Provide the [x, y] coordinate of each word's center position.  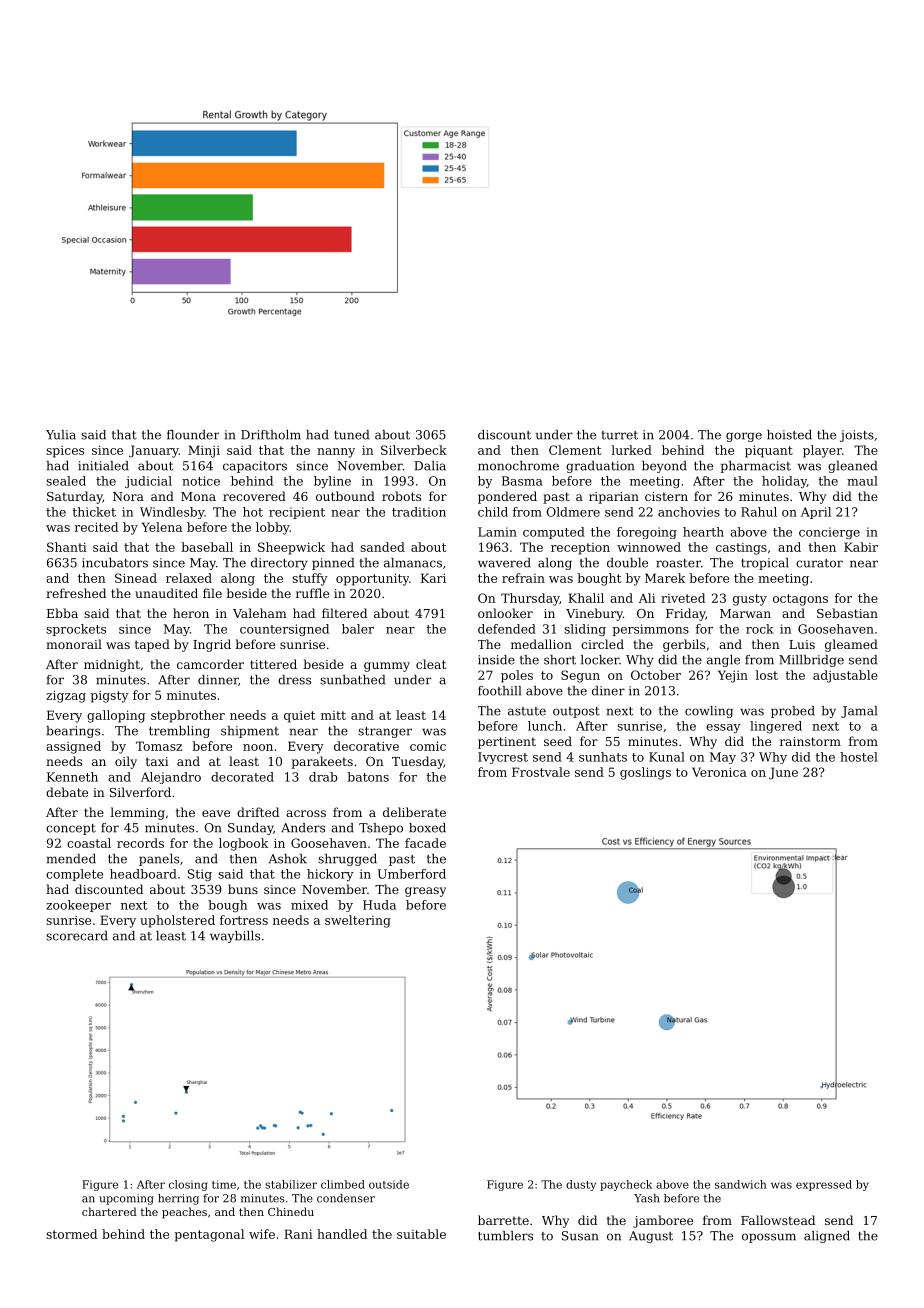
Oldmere [573, 512]
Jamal [859, 712]
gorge [744, 437]
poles [517, 676]
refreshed [76, 593]
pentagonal [209, 1235]
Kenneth [72, 777]
